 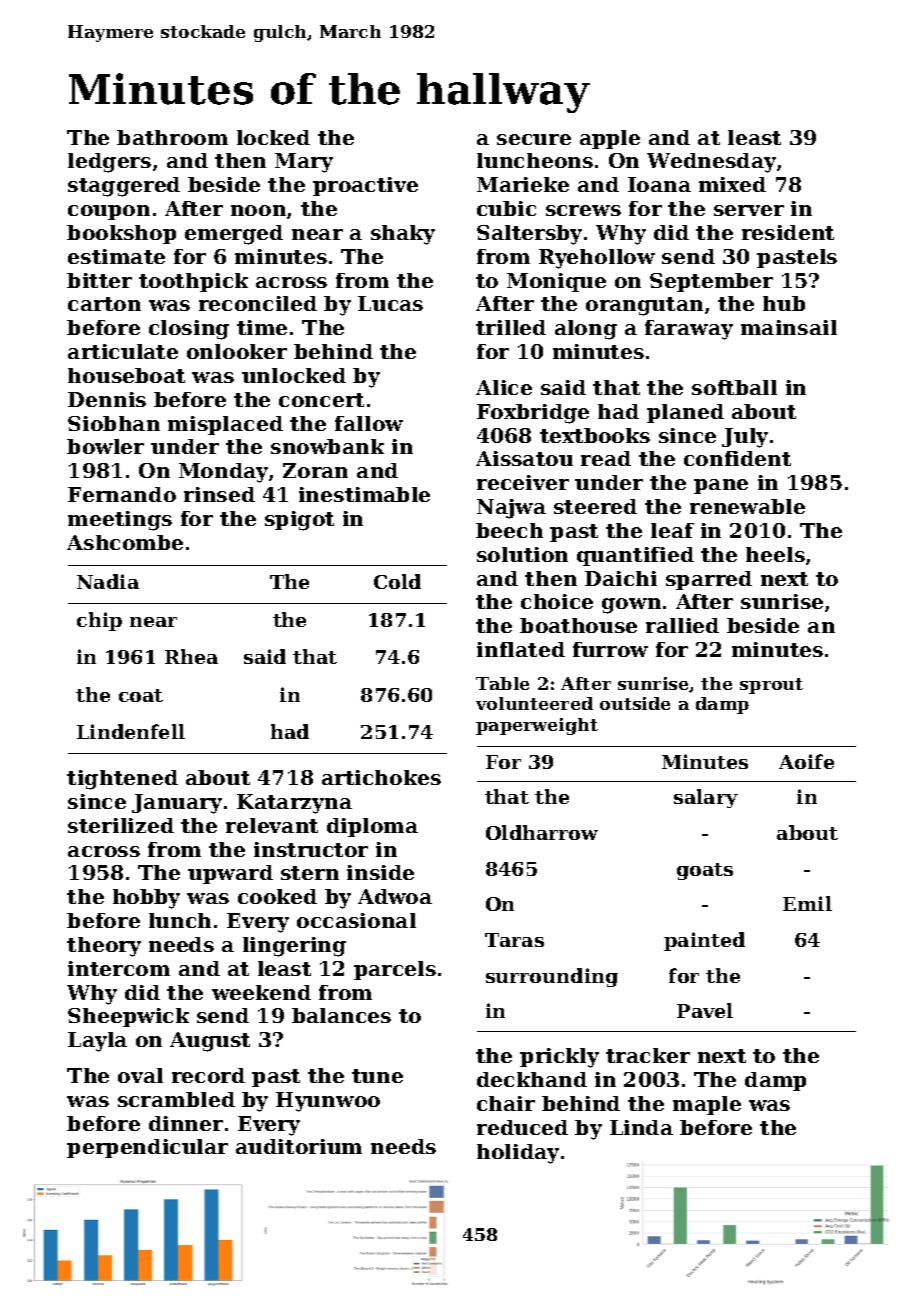 What do you see at coordinates (732, 184) in the screenshot?
I see `mixed` at bounding box center [732, 184].
